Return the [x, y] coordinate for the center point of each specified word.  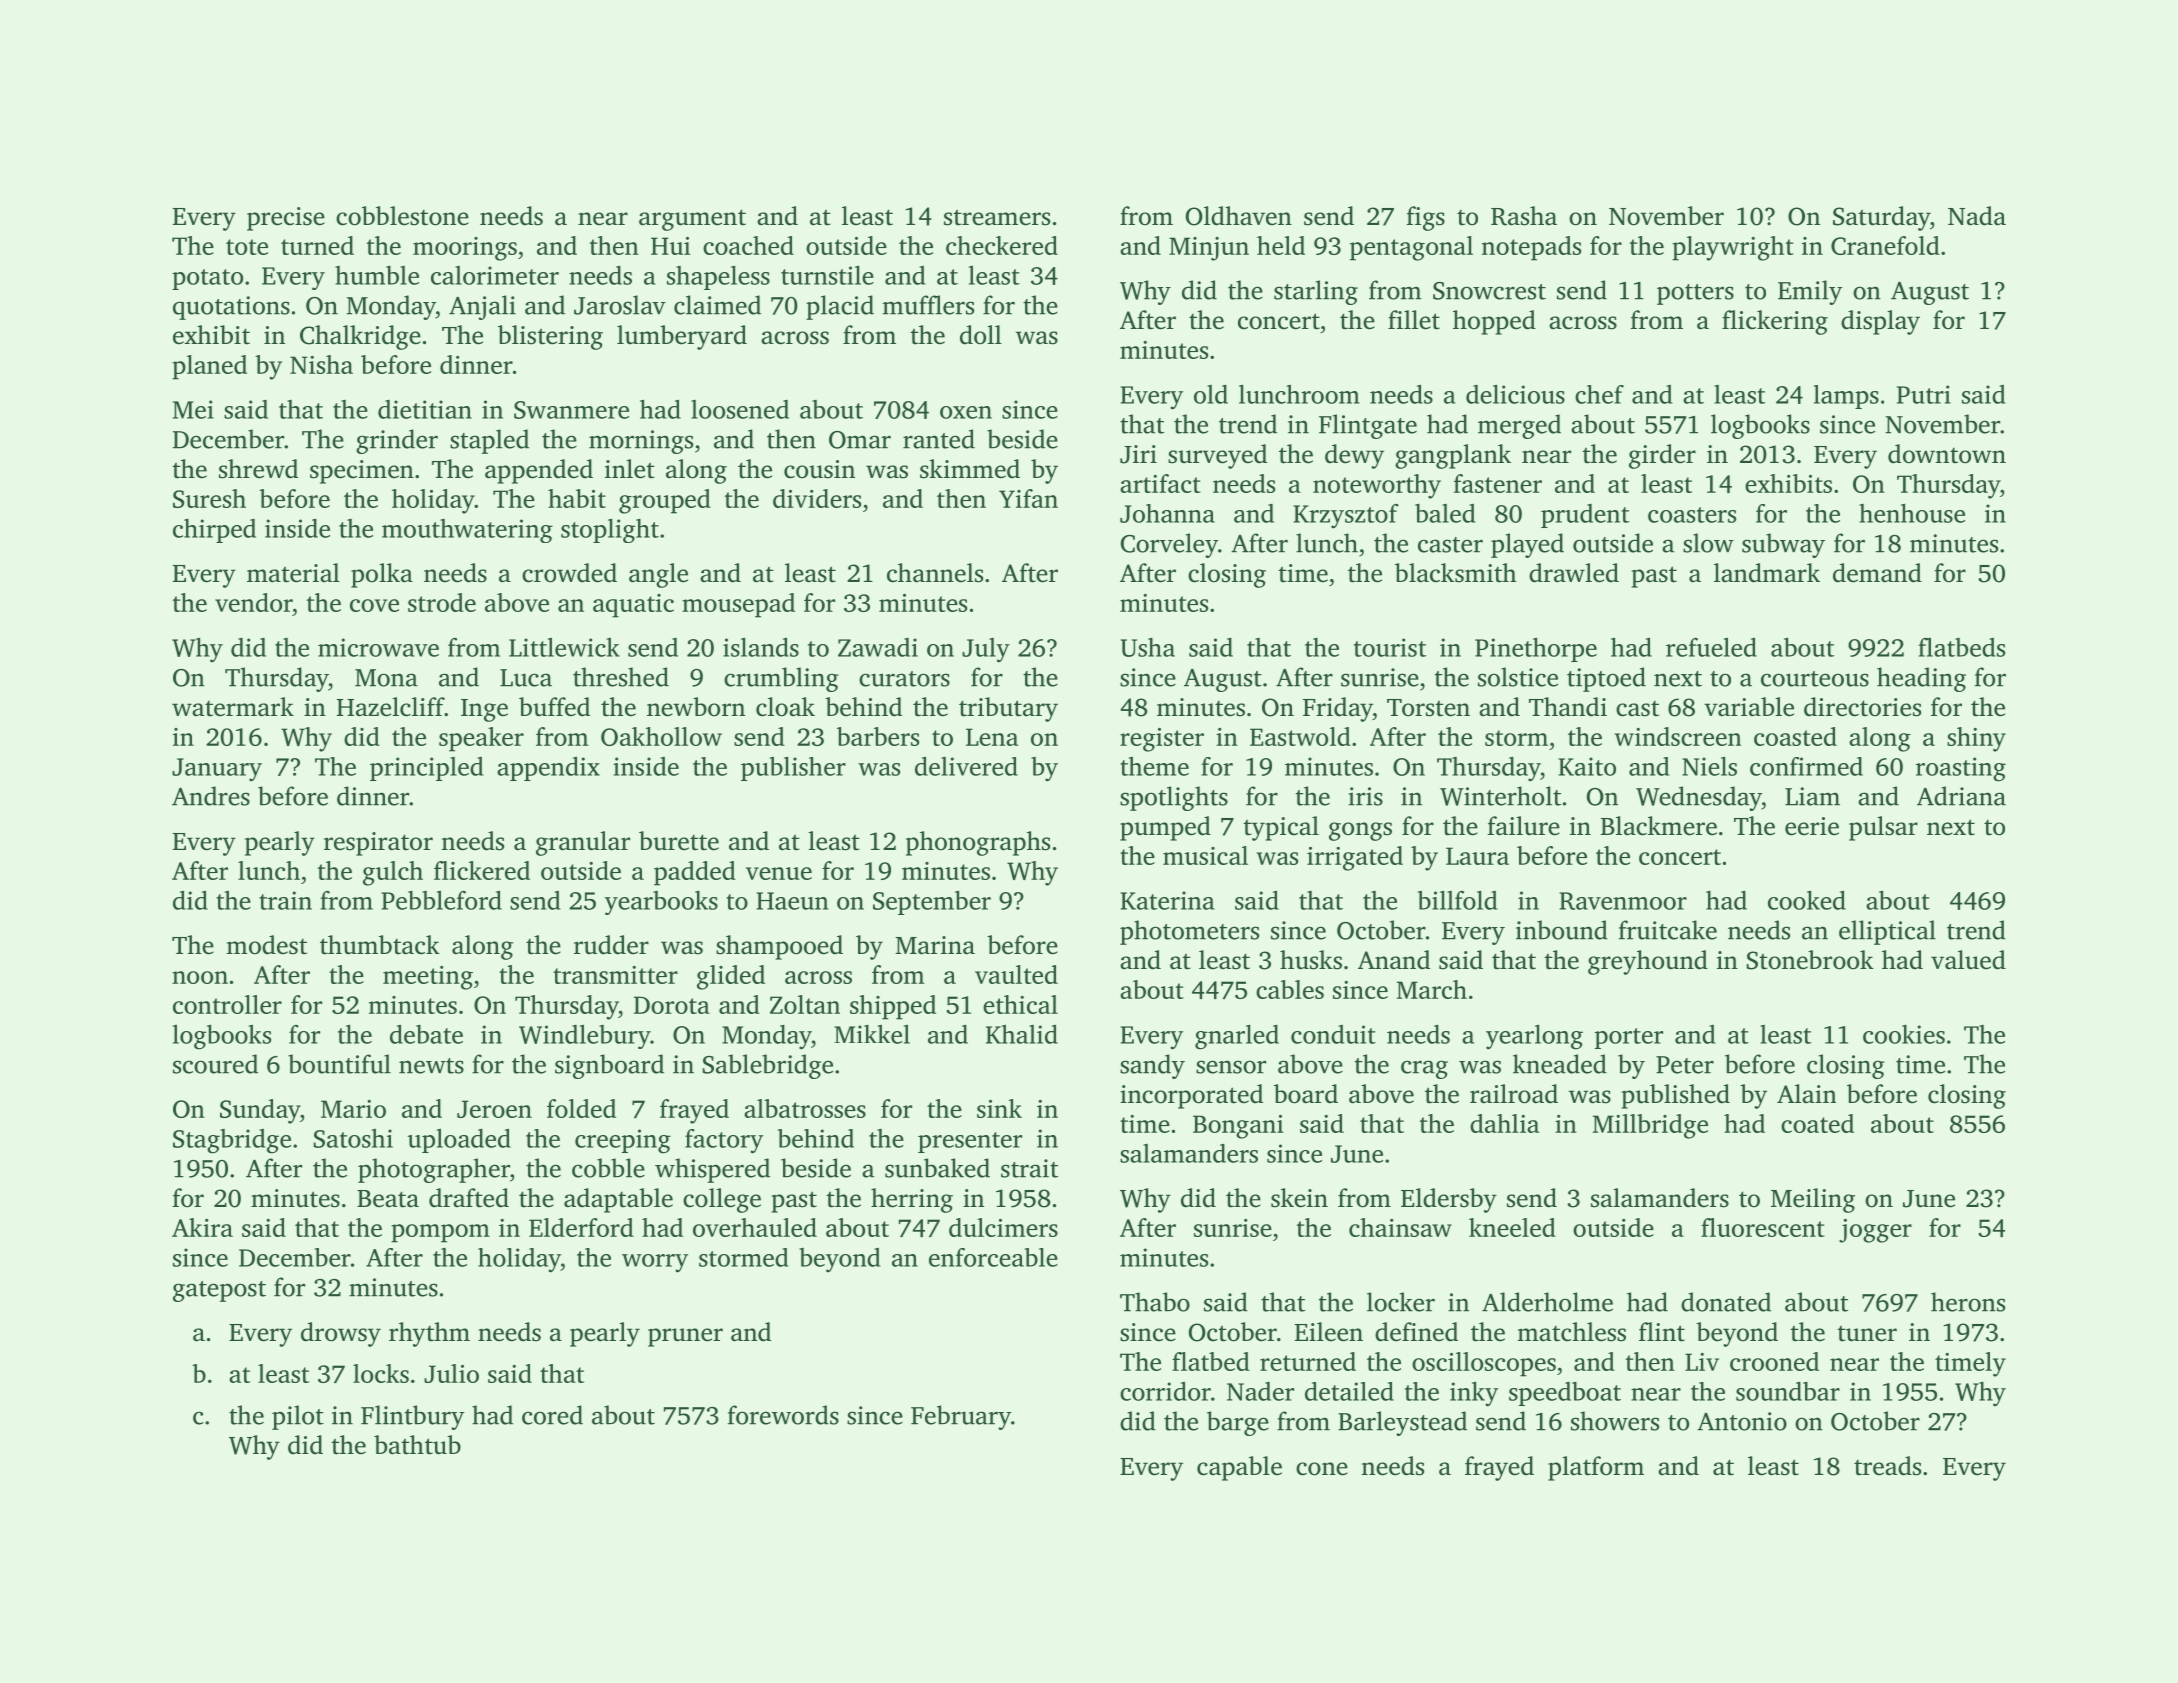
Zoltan [805, 1004]
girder [1662, 456]
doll [981, 335]
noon [200, 977]
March [1432, 989]
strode [442, 602]
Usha [1147, 647]
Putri [1924, 394]
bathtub [417, 1445]
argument [692, 220]
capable [1239, 1468]
